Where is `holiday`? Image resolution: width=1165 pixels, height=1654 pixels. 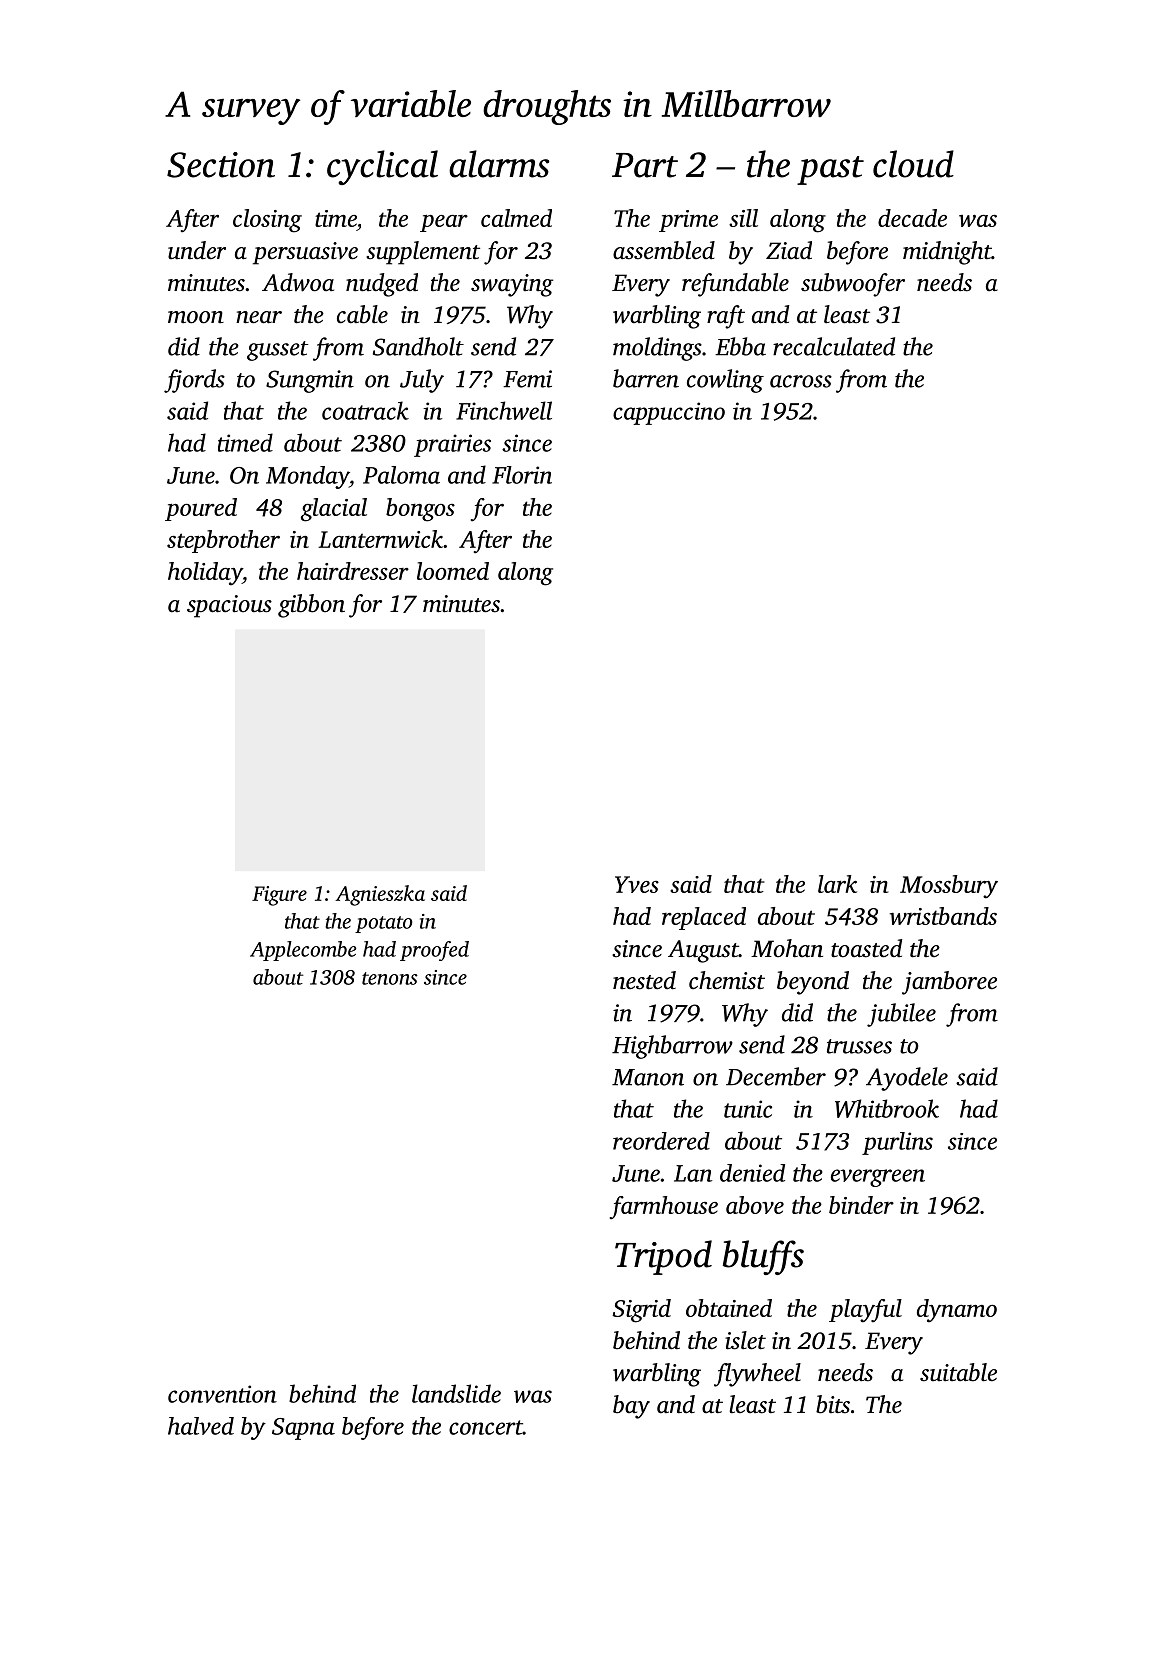 holiday is located at coordinates (205, 574).
